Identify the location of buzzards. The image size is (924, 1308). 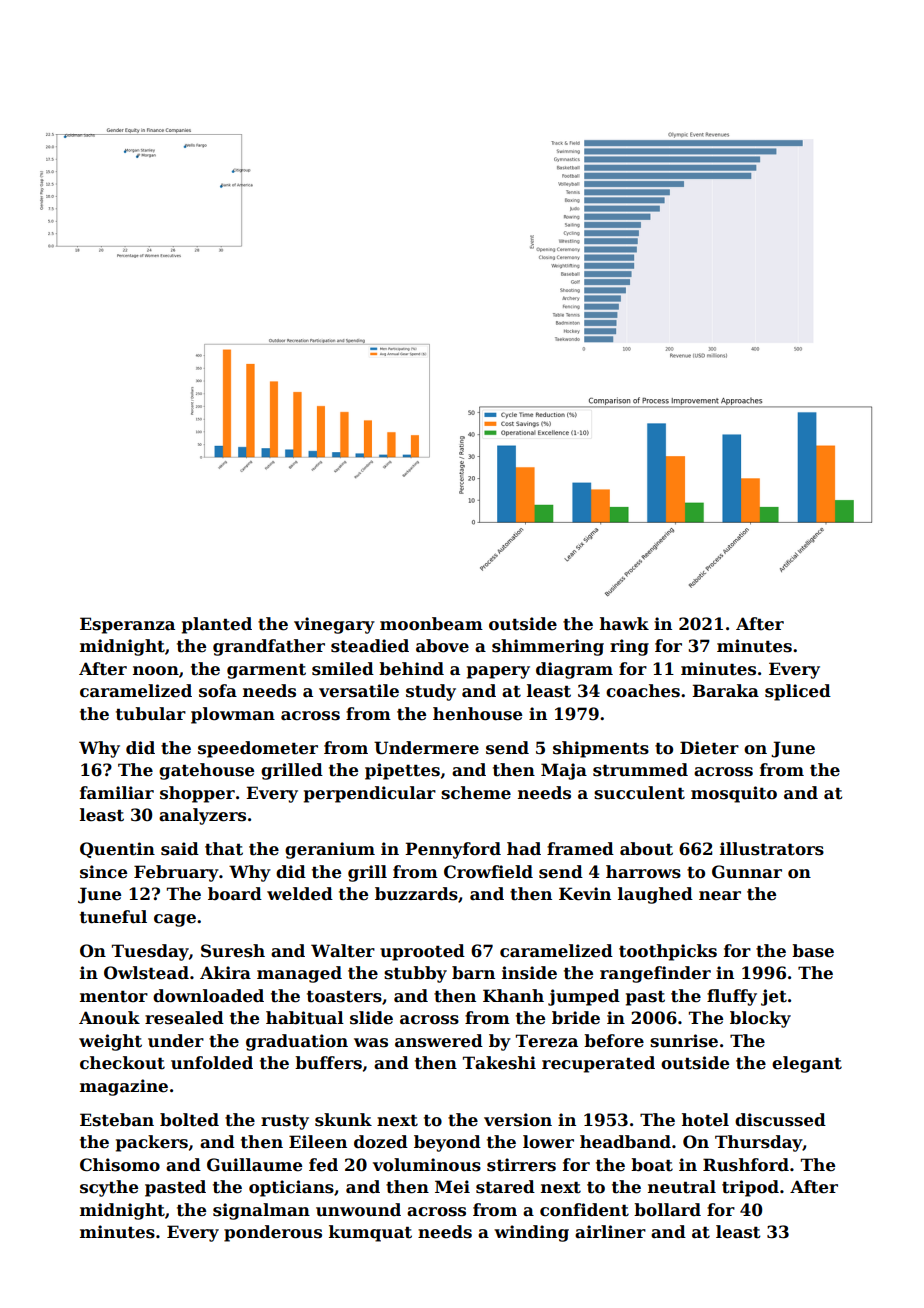
(416, 894).
